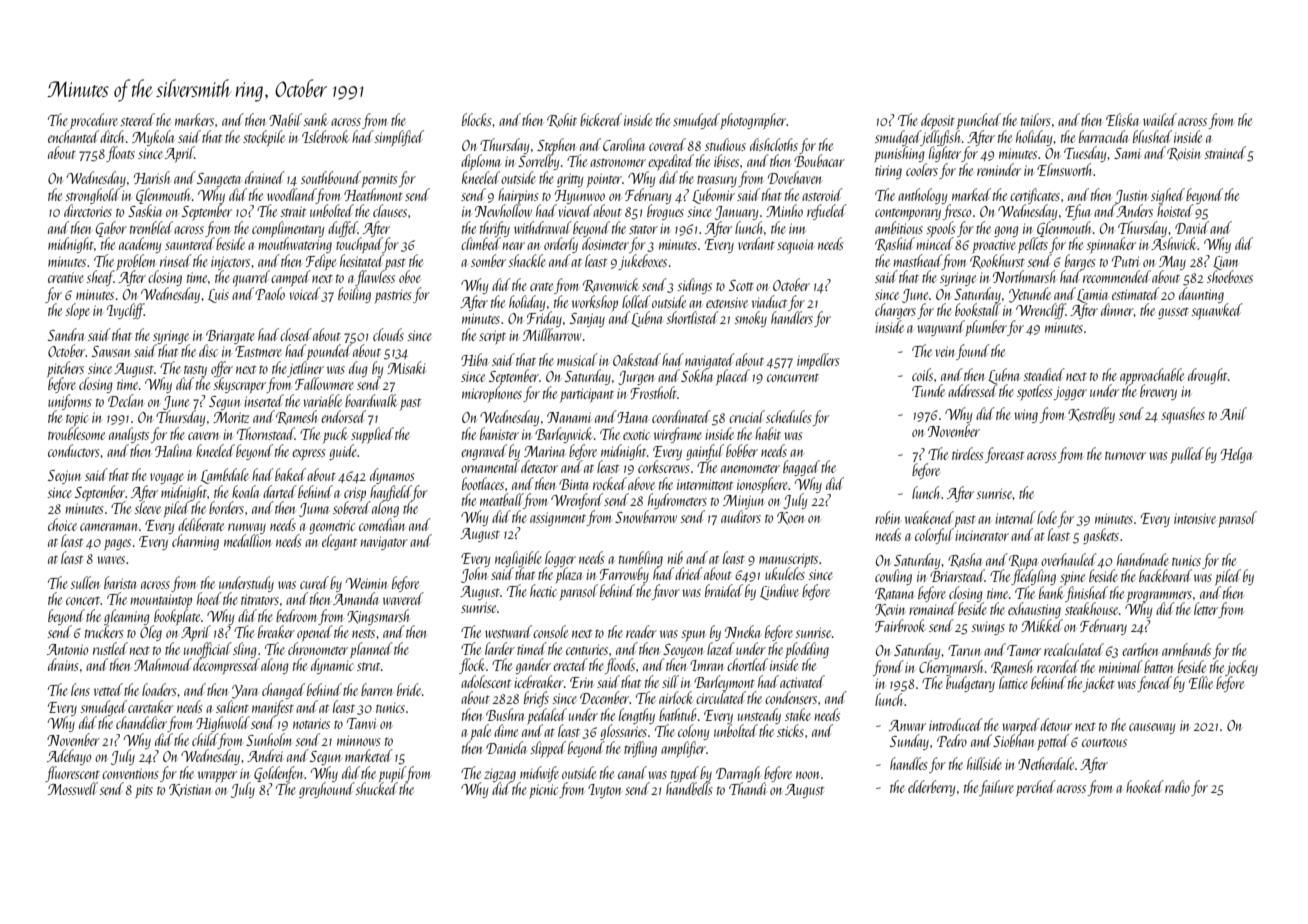 The width and height of the image is (1308, 924). I want to click on Gabor, so click(111, 229).
